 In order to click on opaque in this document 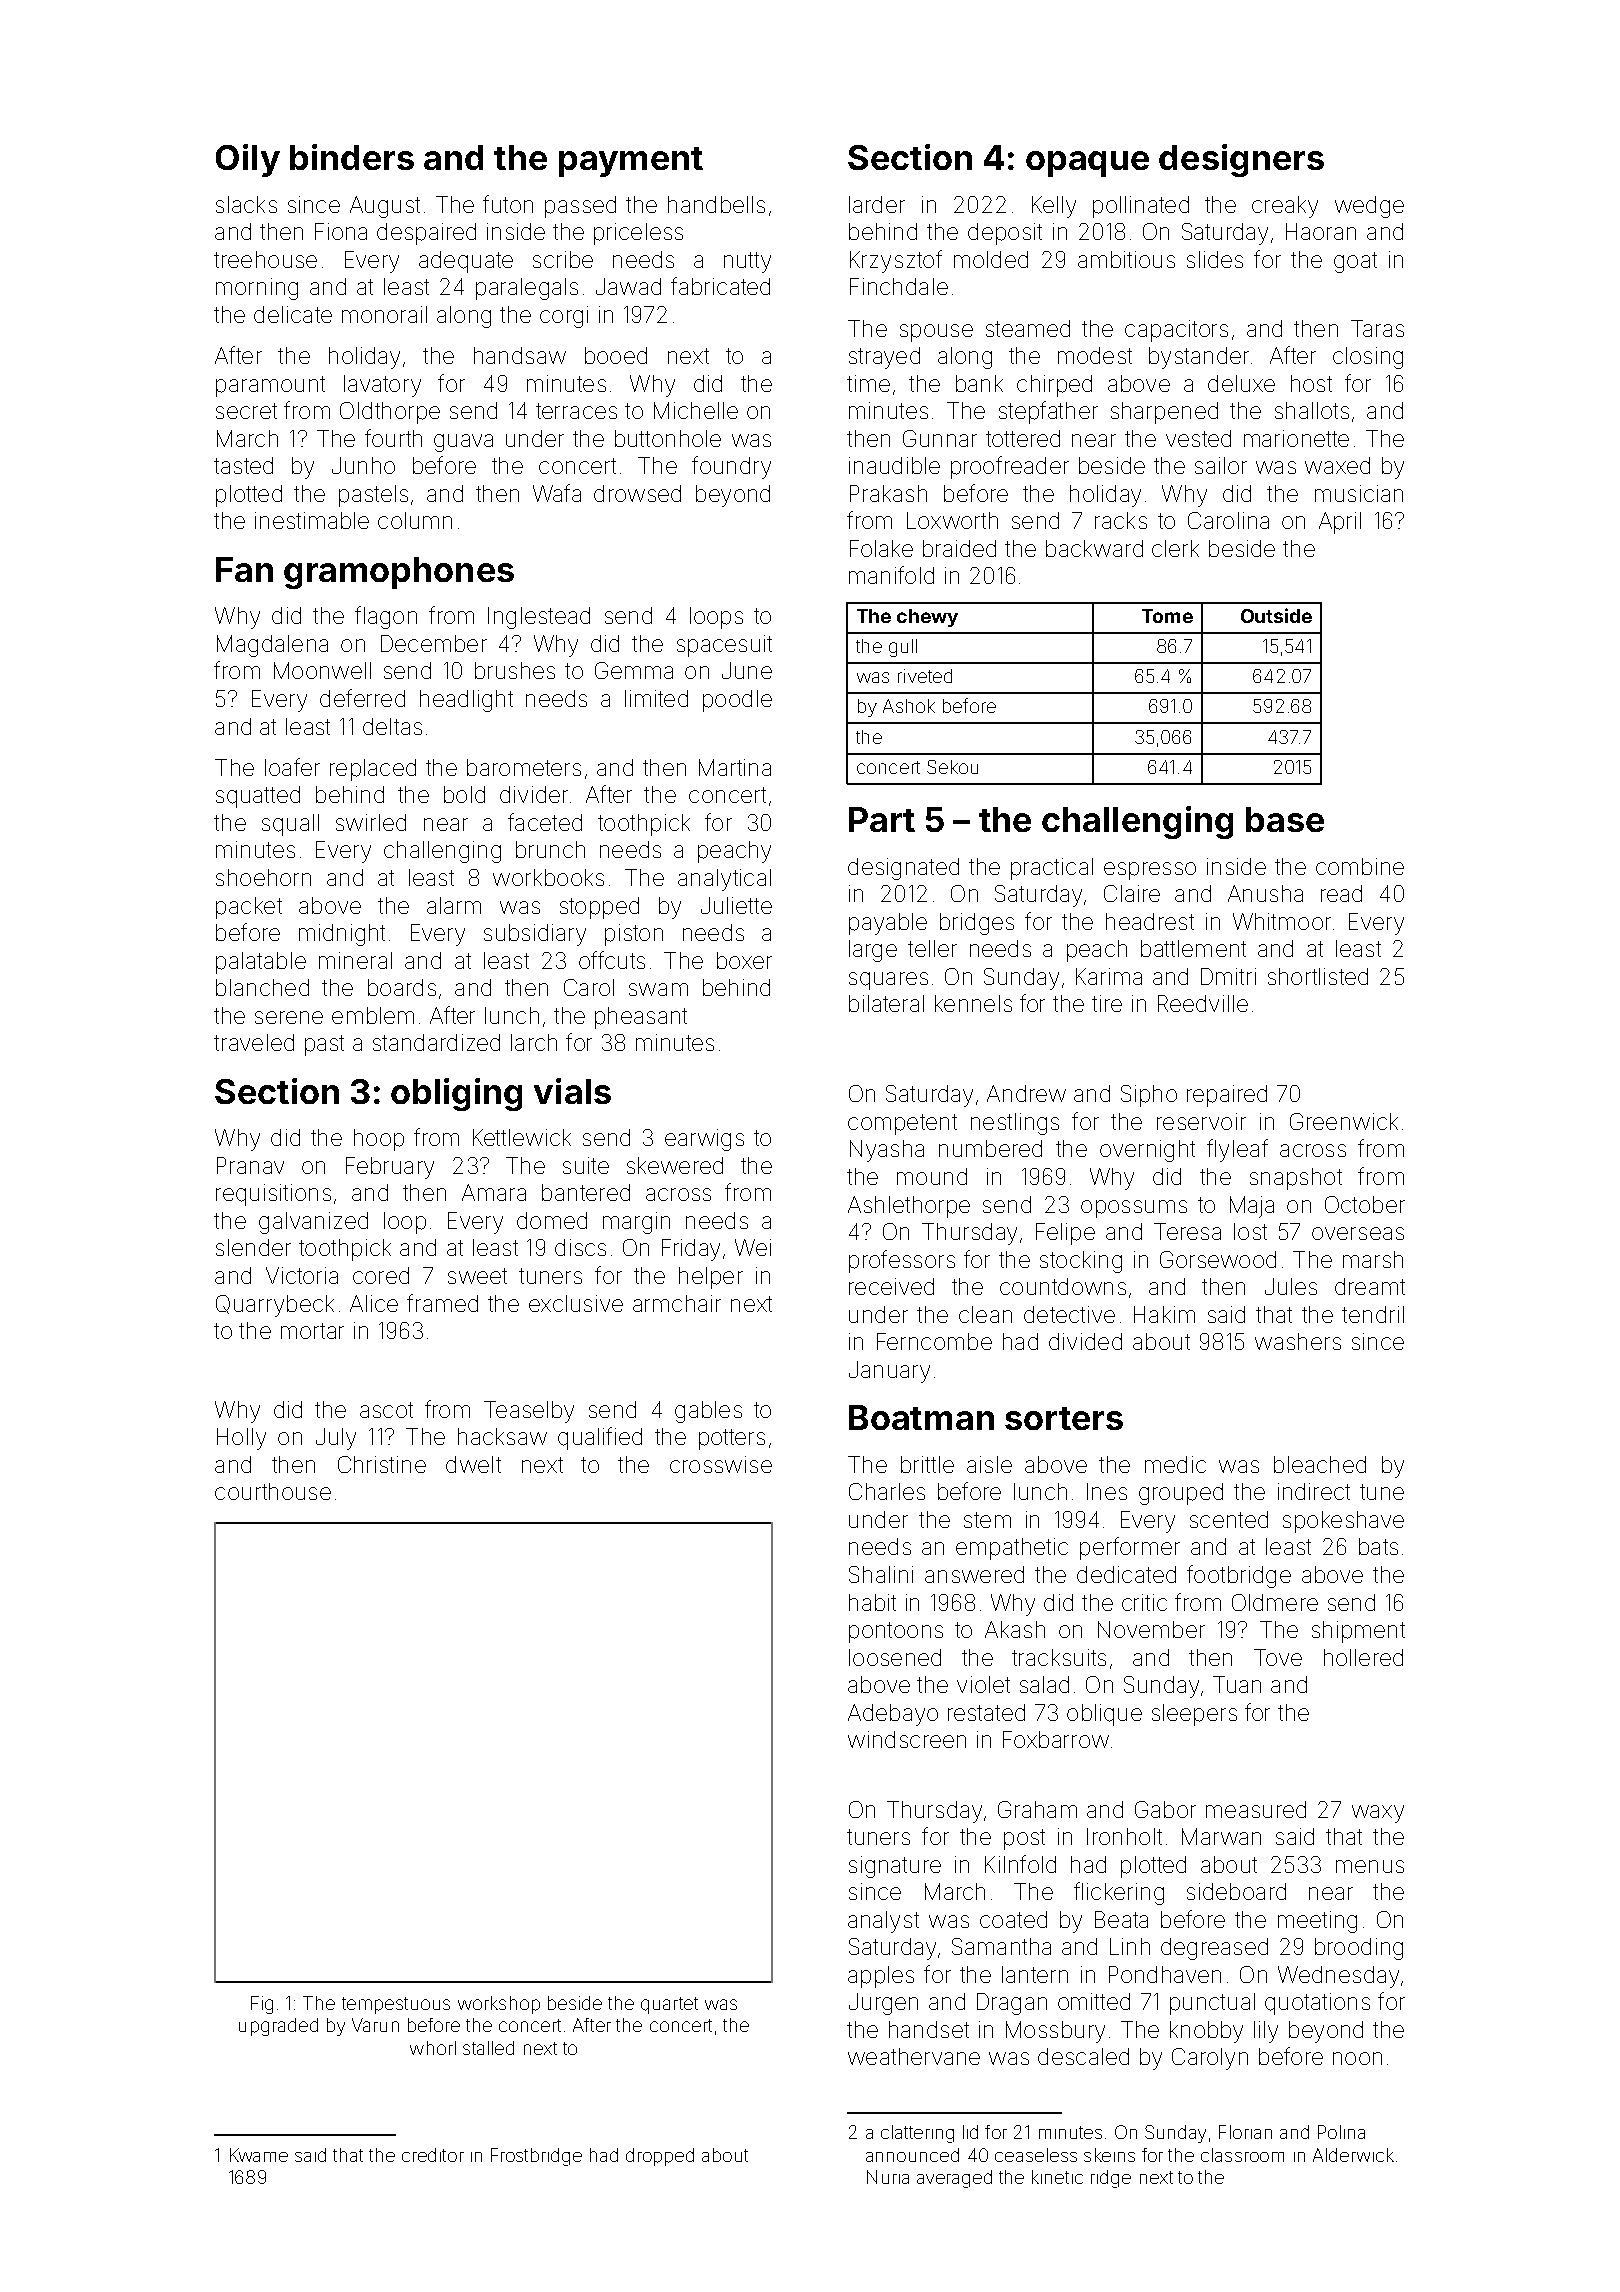, I will do `click(1087, 164)`.
